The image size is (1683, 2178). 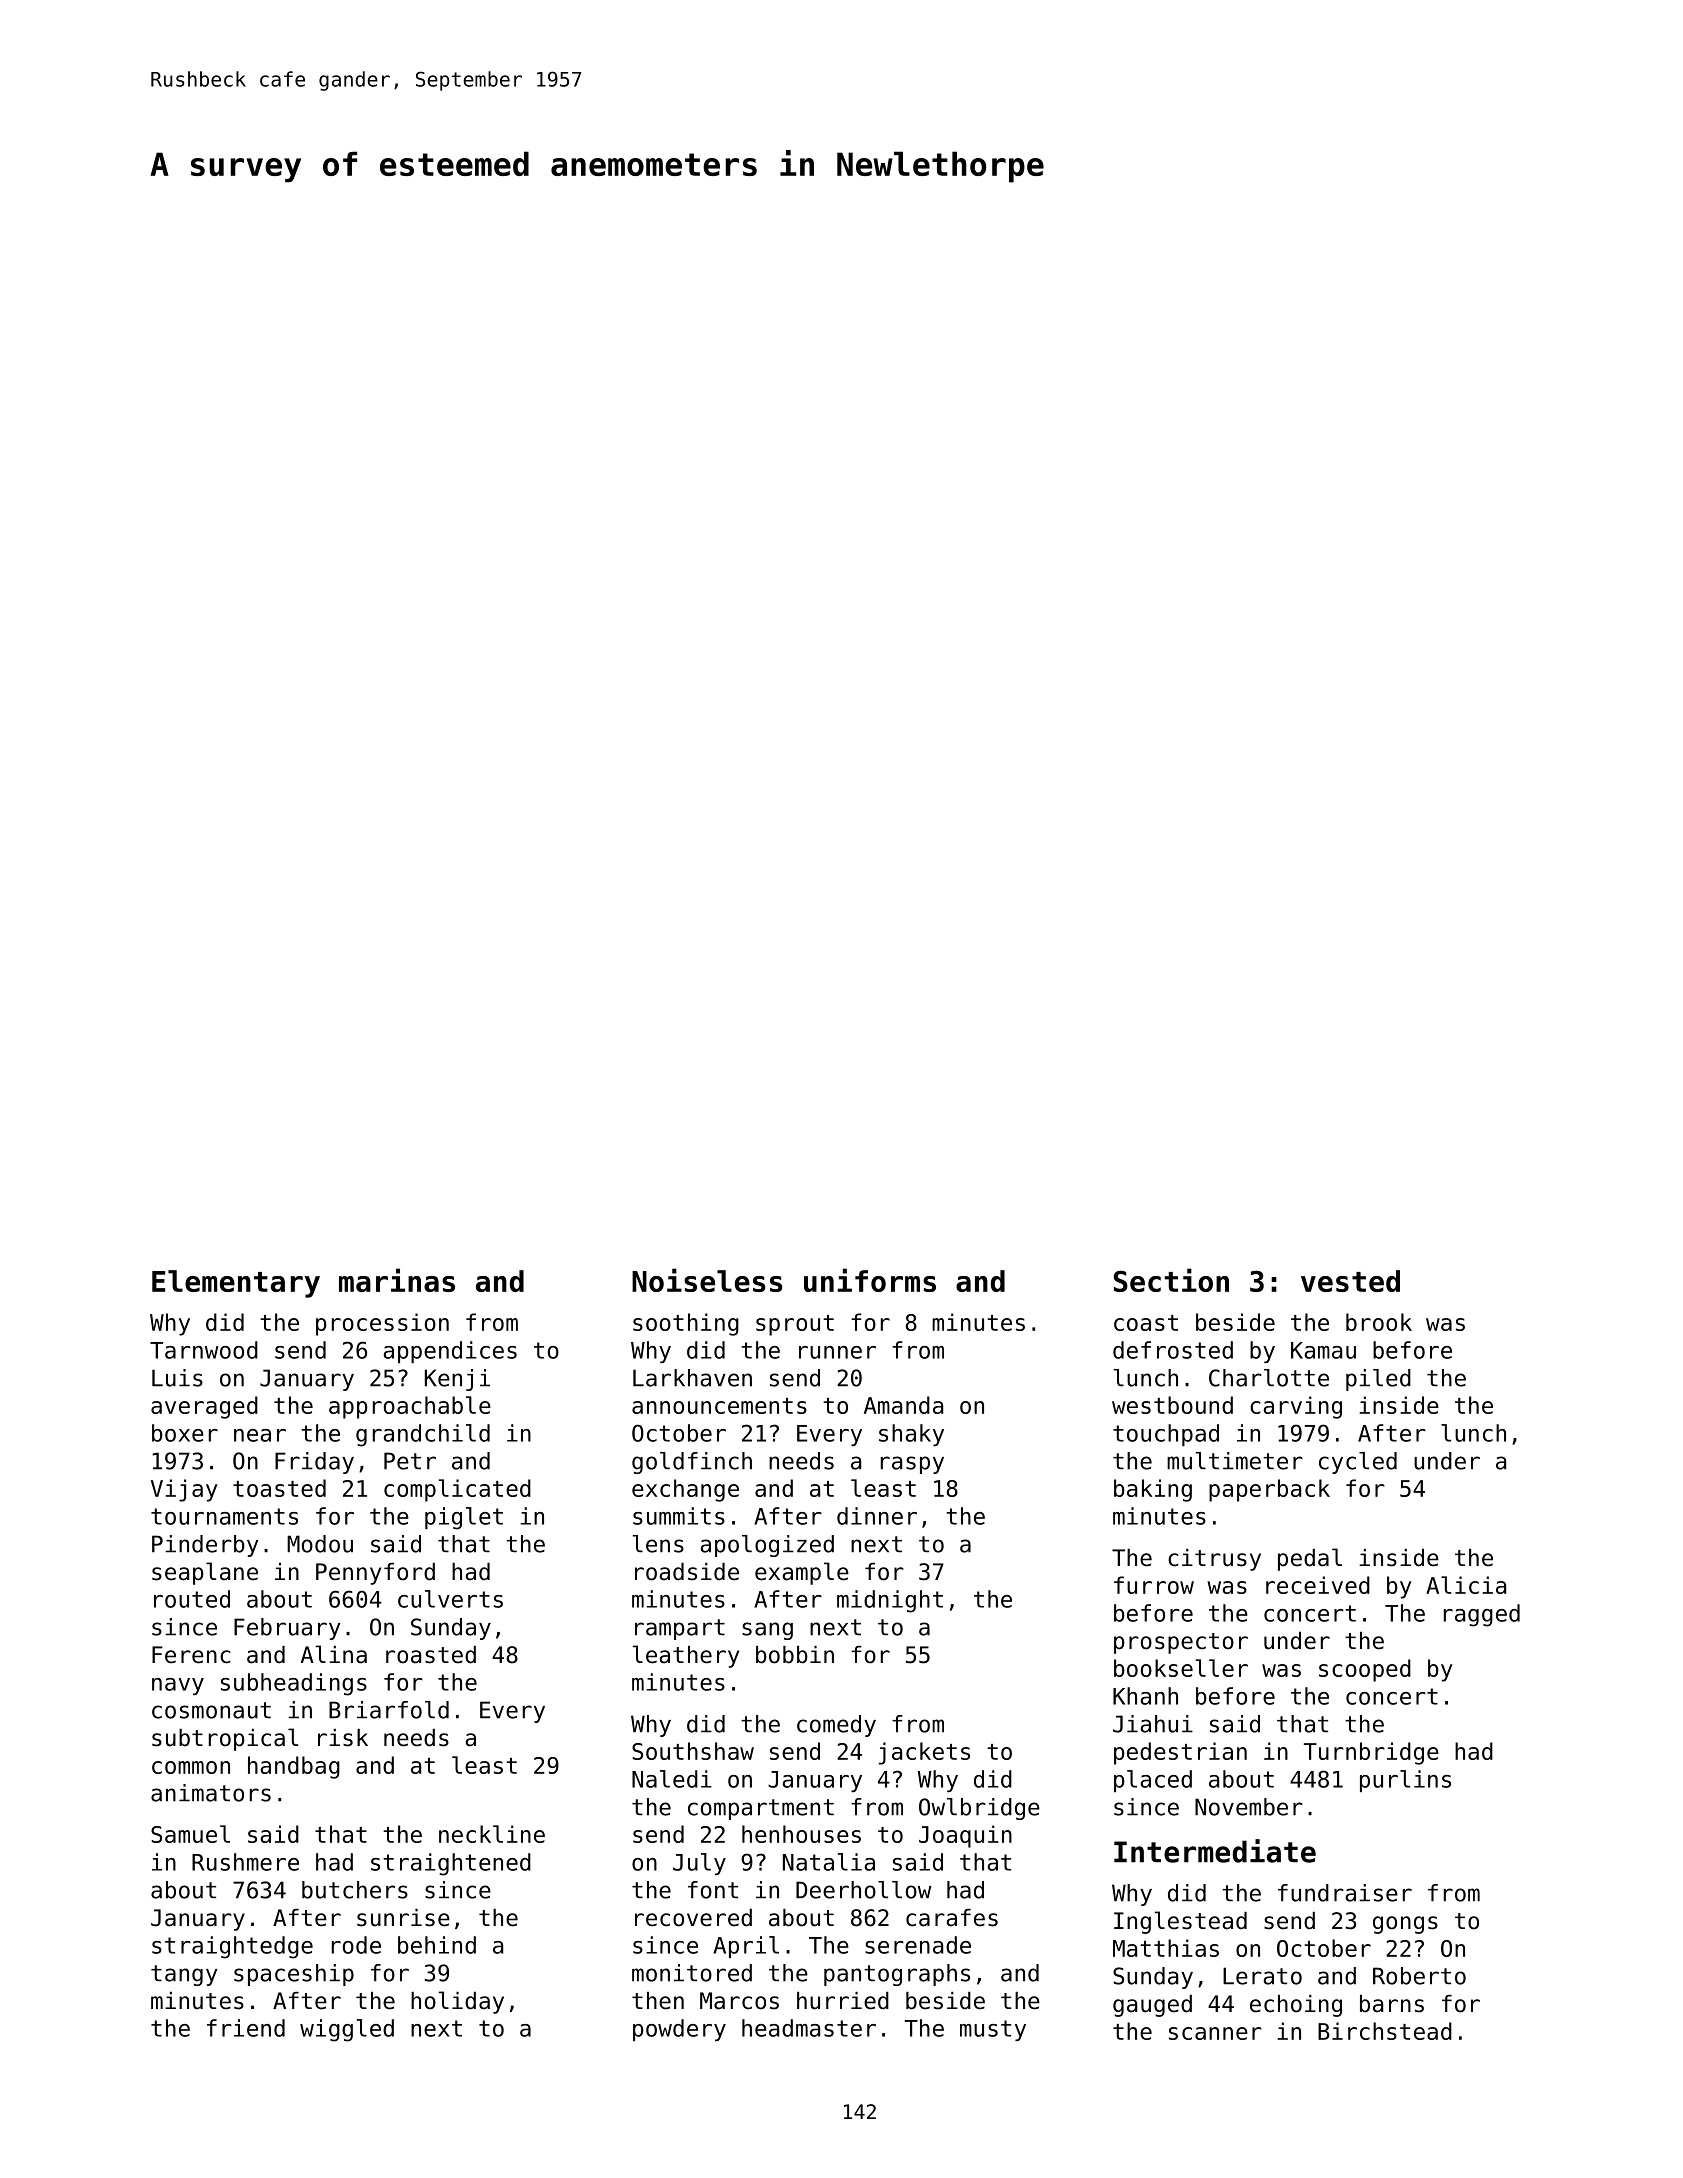 What do you see at coordinates (836, 1726) in the screenshot?
I see `comedy` at bounding box center [836, 1726].
